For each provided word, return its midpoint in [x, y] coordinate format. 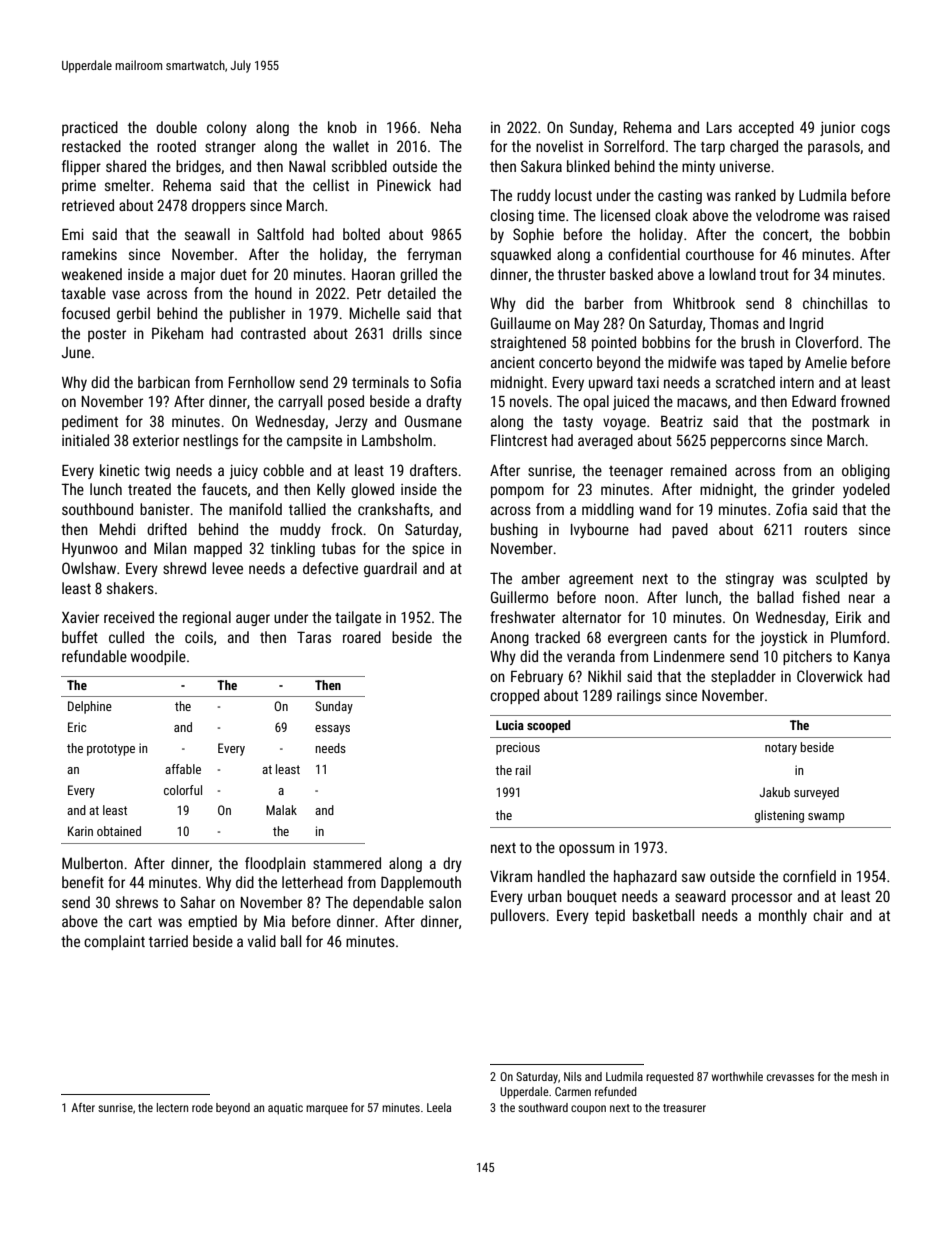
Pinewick [404, 185]
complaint [114, 942]
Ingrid [806, 324]
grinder [813, 490]
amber [541, 578]
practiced [90, 128]
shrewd [184, 568]
